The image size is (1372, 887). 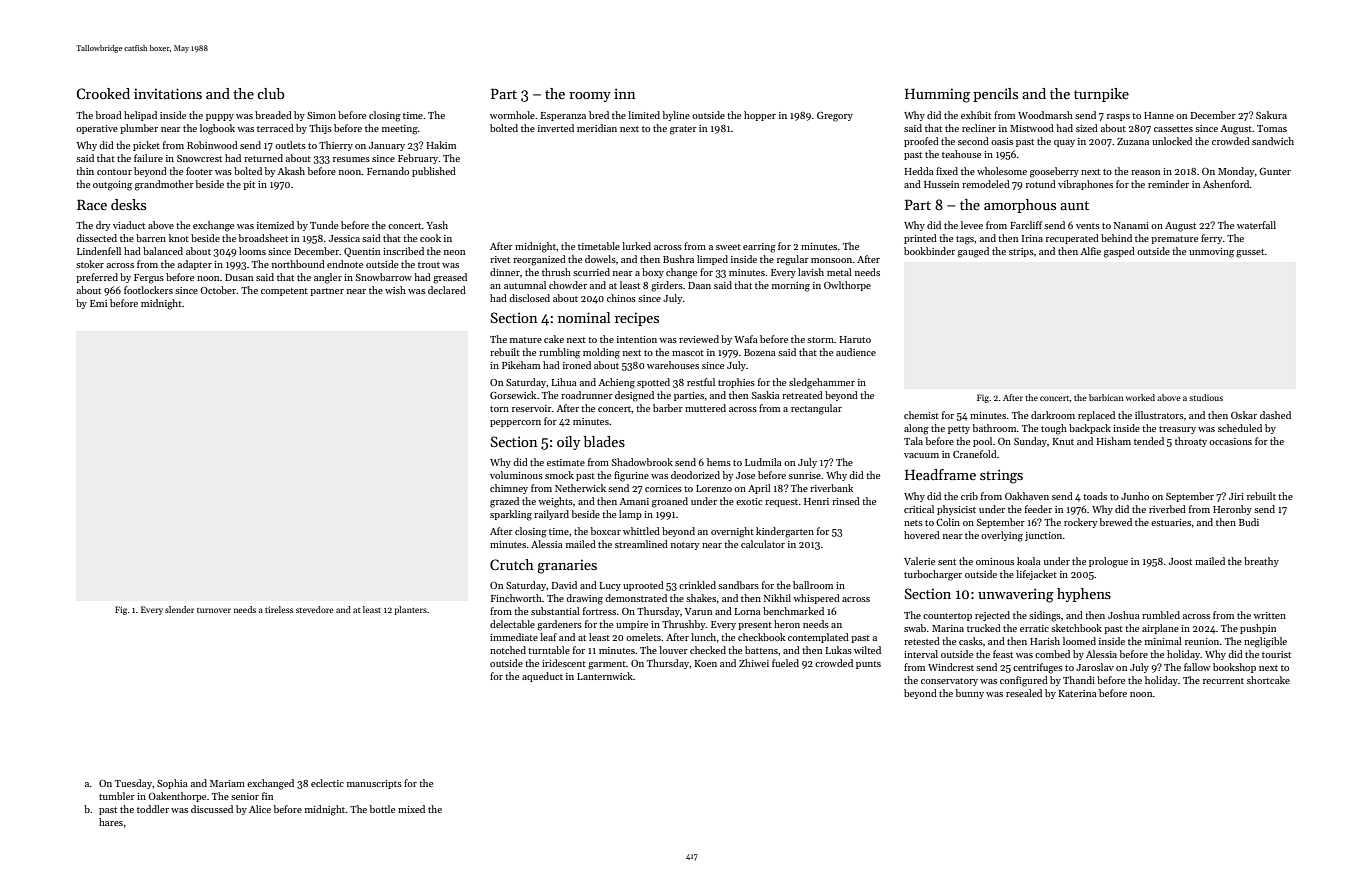 What do you see at coordinates (1088, 226) in the document?
I see `vents` at bounding box center [1088, 226].
